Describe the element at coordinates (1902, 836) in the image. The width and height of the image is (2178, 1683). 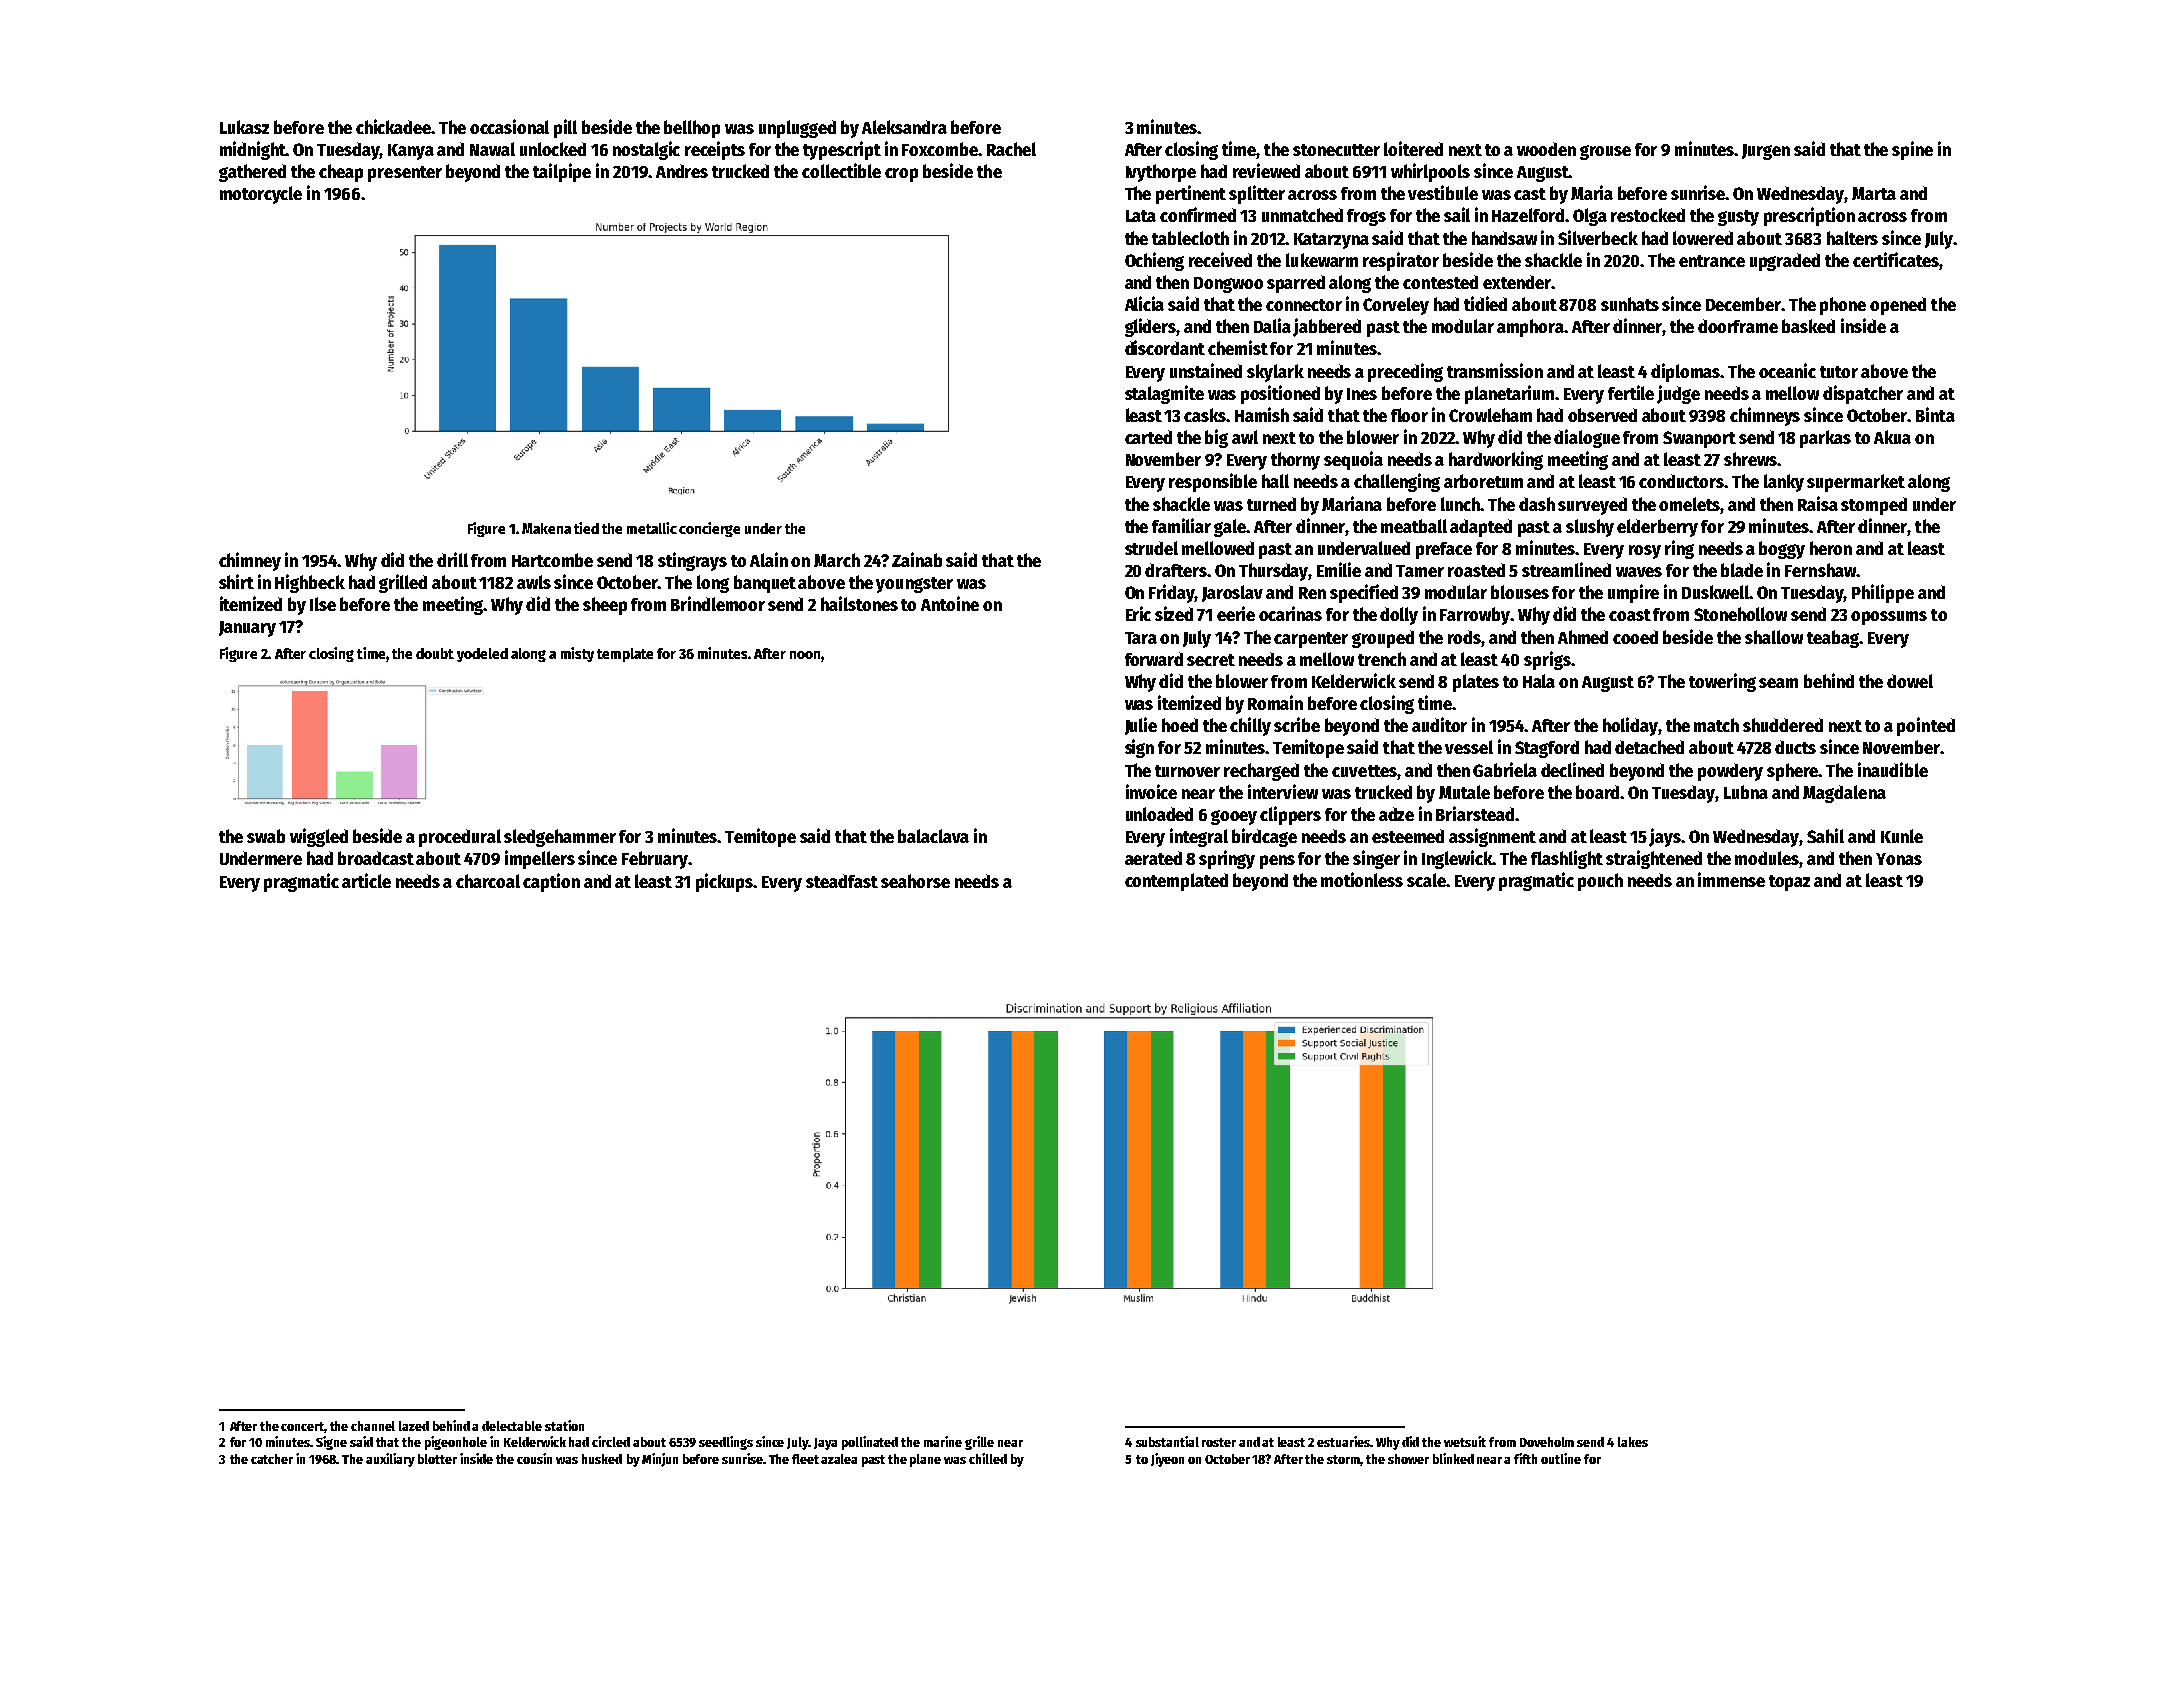
I see `Kunle` at that location.
